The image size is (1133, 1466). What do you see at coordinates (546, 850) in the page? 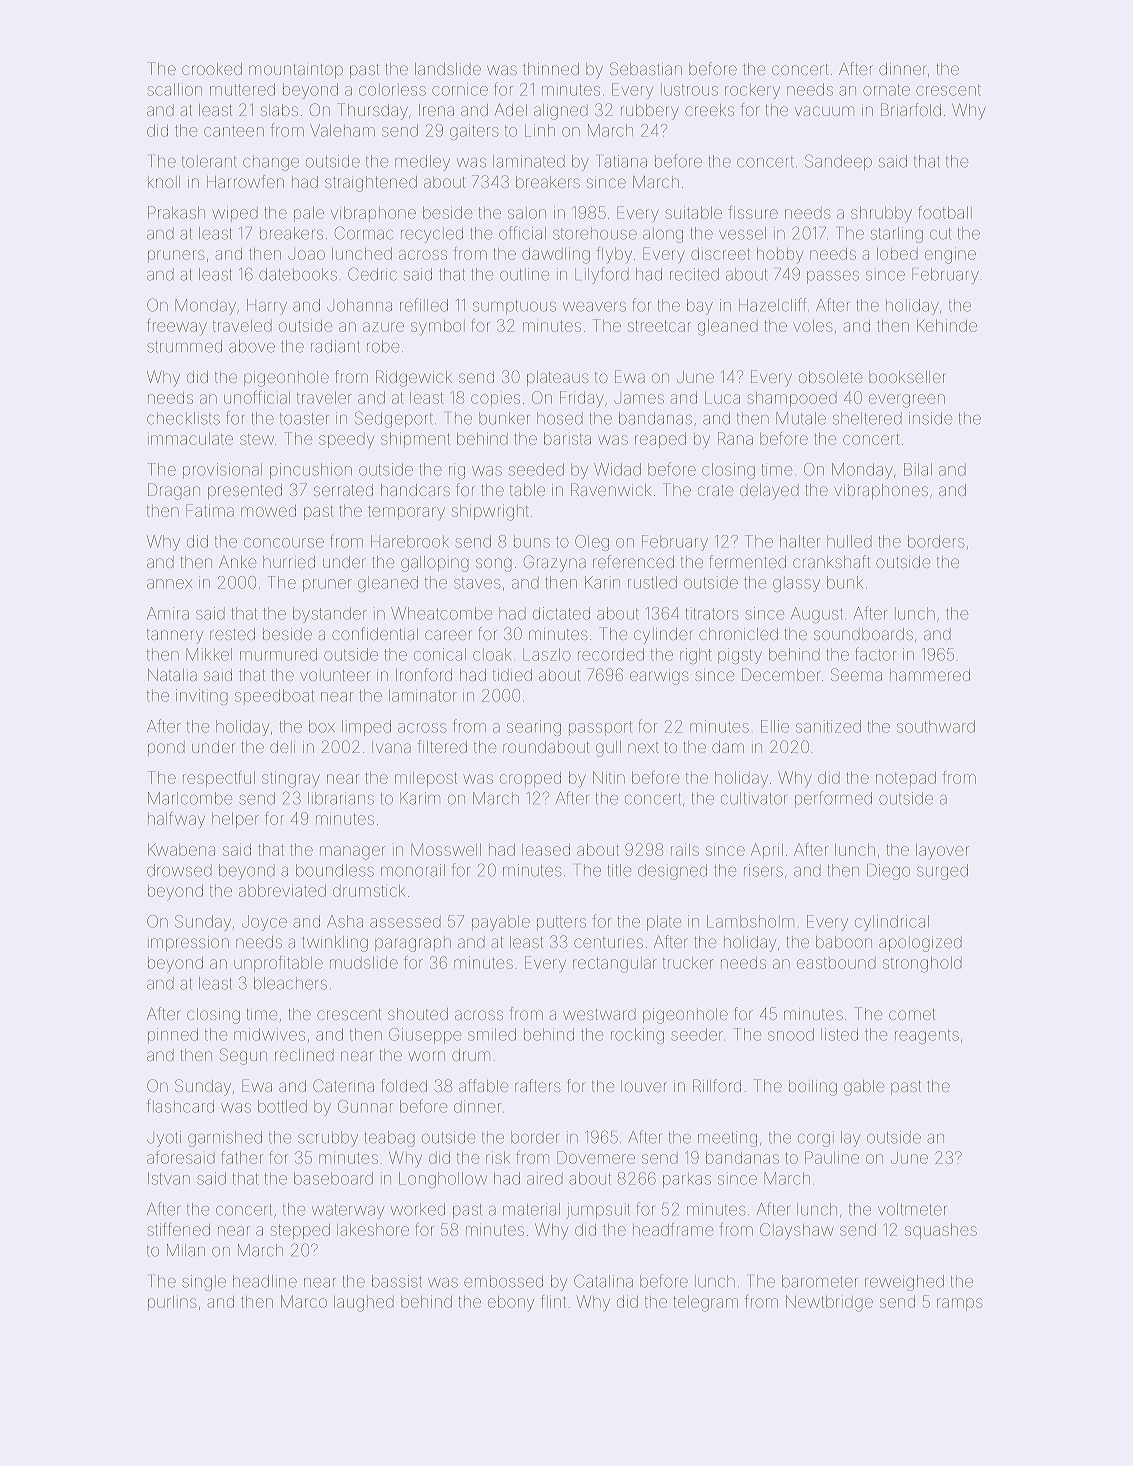
I see `leased` at bounding box center [546, 850].
